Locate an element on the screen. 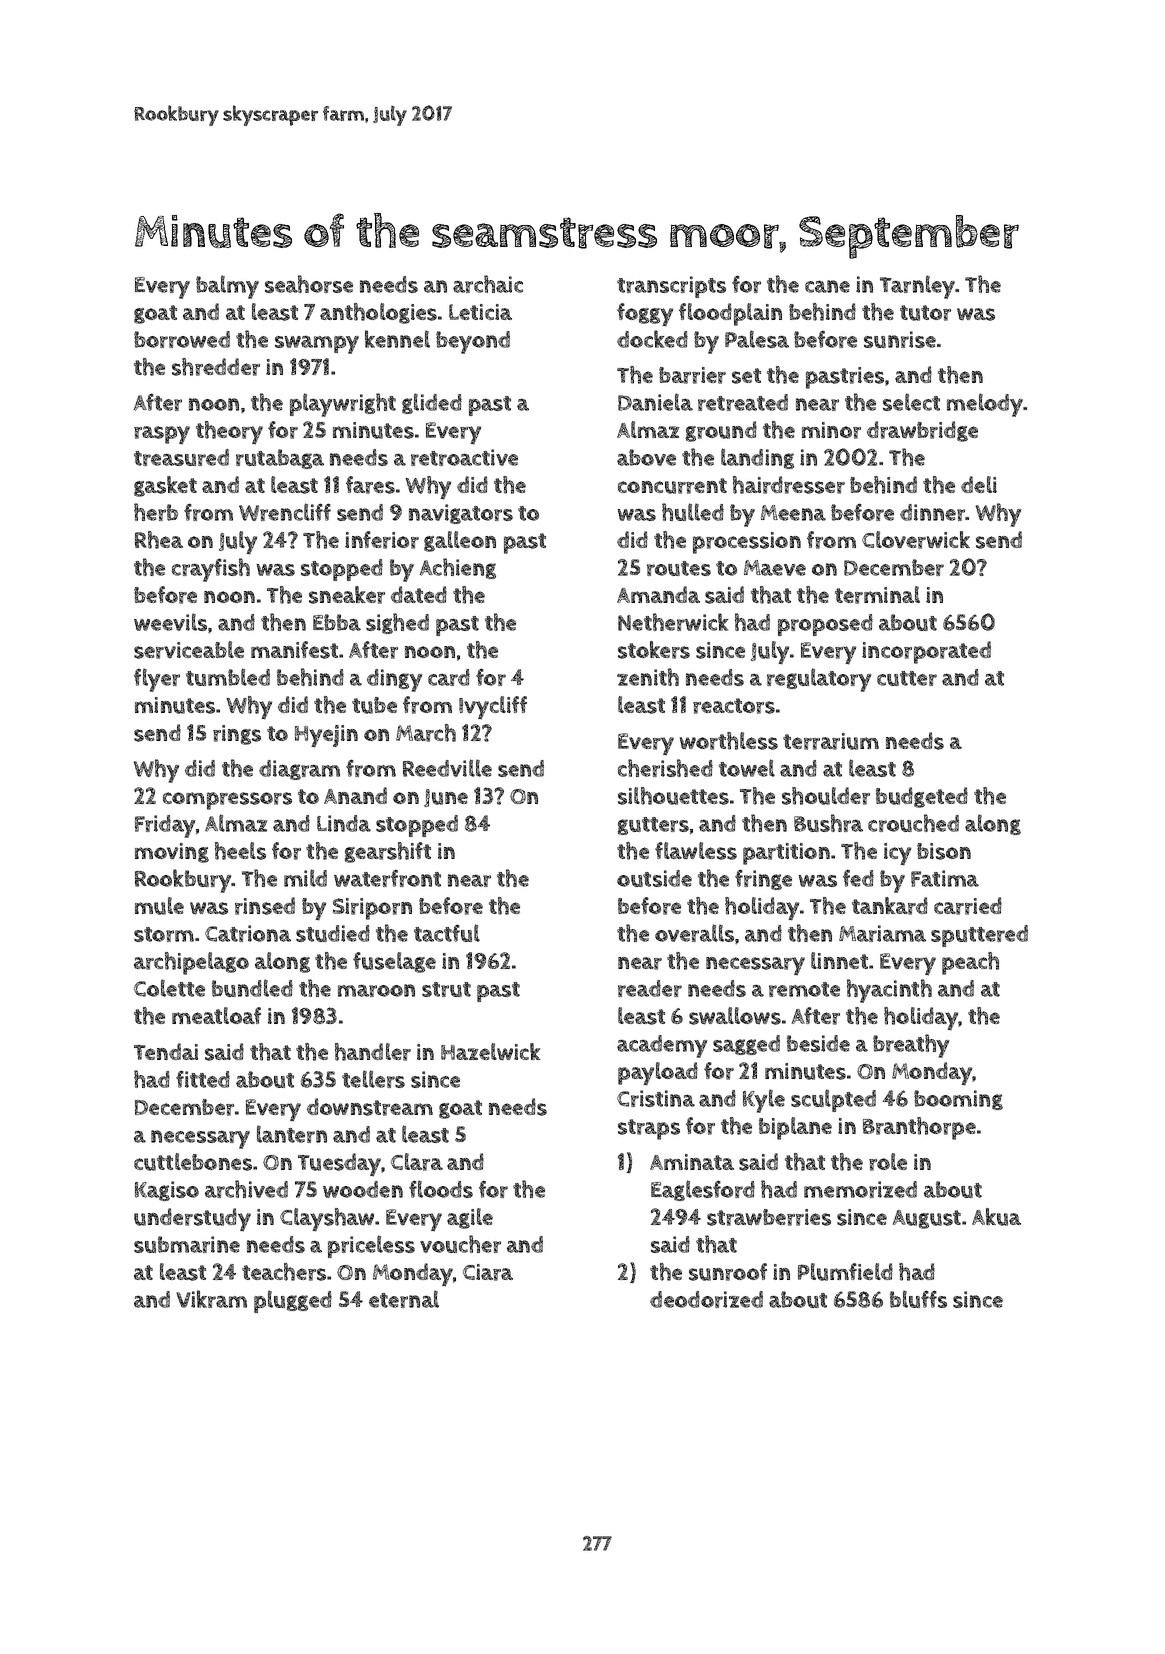 This screenshot has width=1165, height=1654. deodorized is located at coordinates (706, 1299).
